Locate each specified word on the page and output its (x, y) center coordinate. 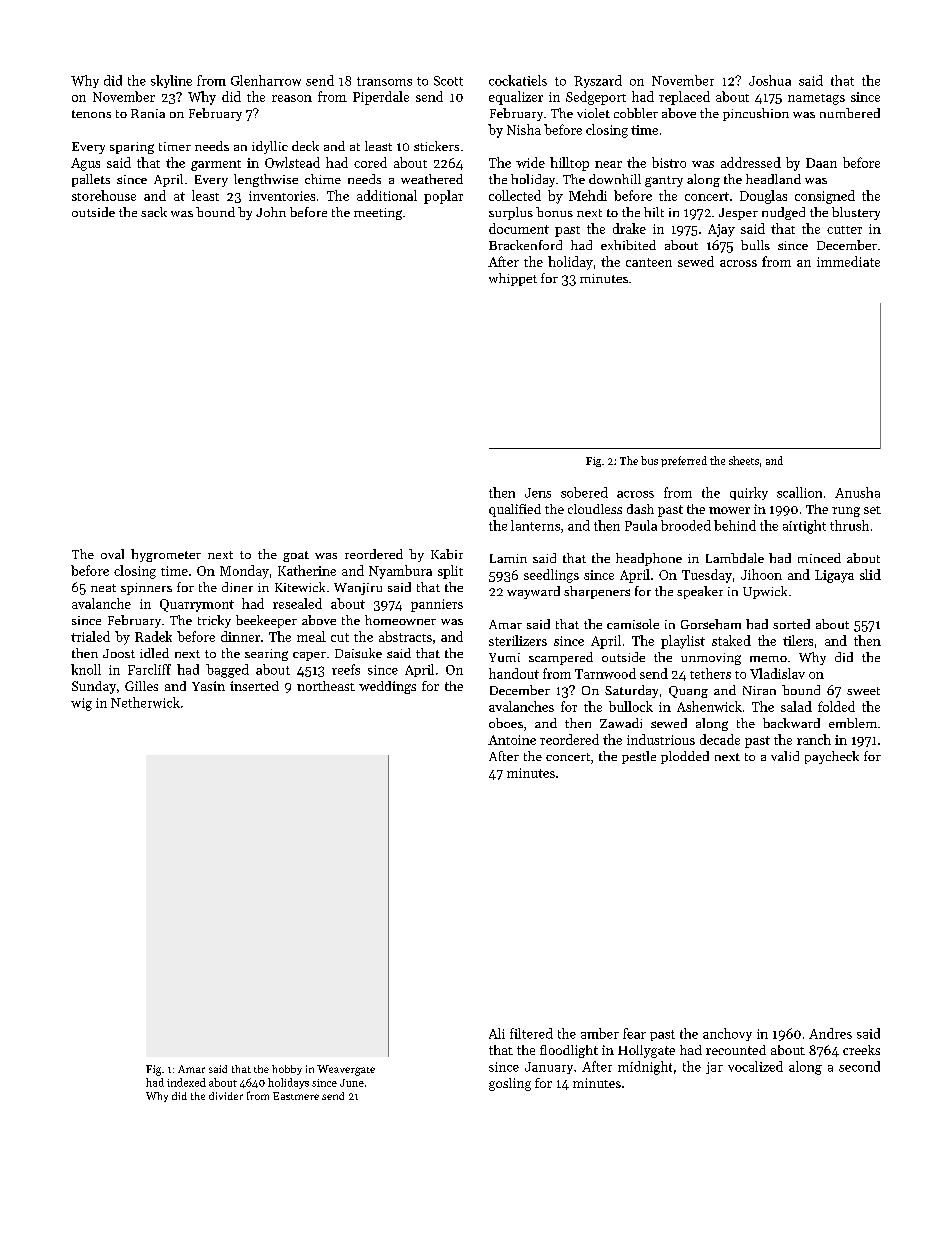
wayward (533, 592)
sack (154, 212)
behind (735, 525)
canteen (649, 262)
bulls (755, 245)
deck (305, 146)
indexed (186, 1082)
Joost (119, 653)
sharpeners (597, 592)
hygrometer (166, 555)
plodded (685, 757)
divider (226, 1096)
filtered (531, 1033)
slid (870, 574)
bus (649, 460)
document (519, 228)
